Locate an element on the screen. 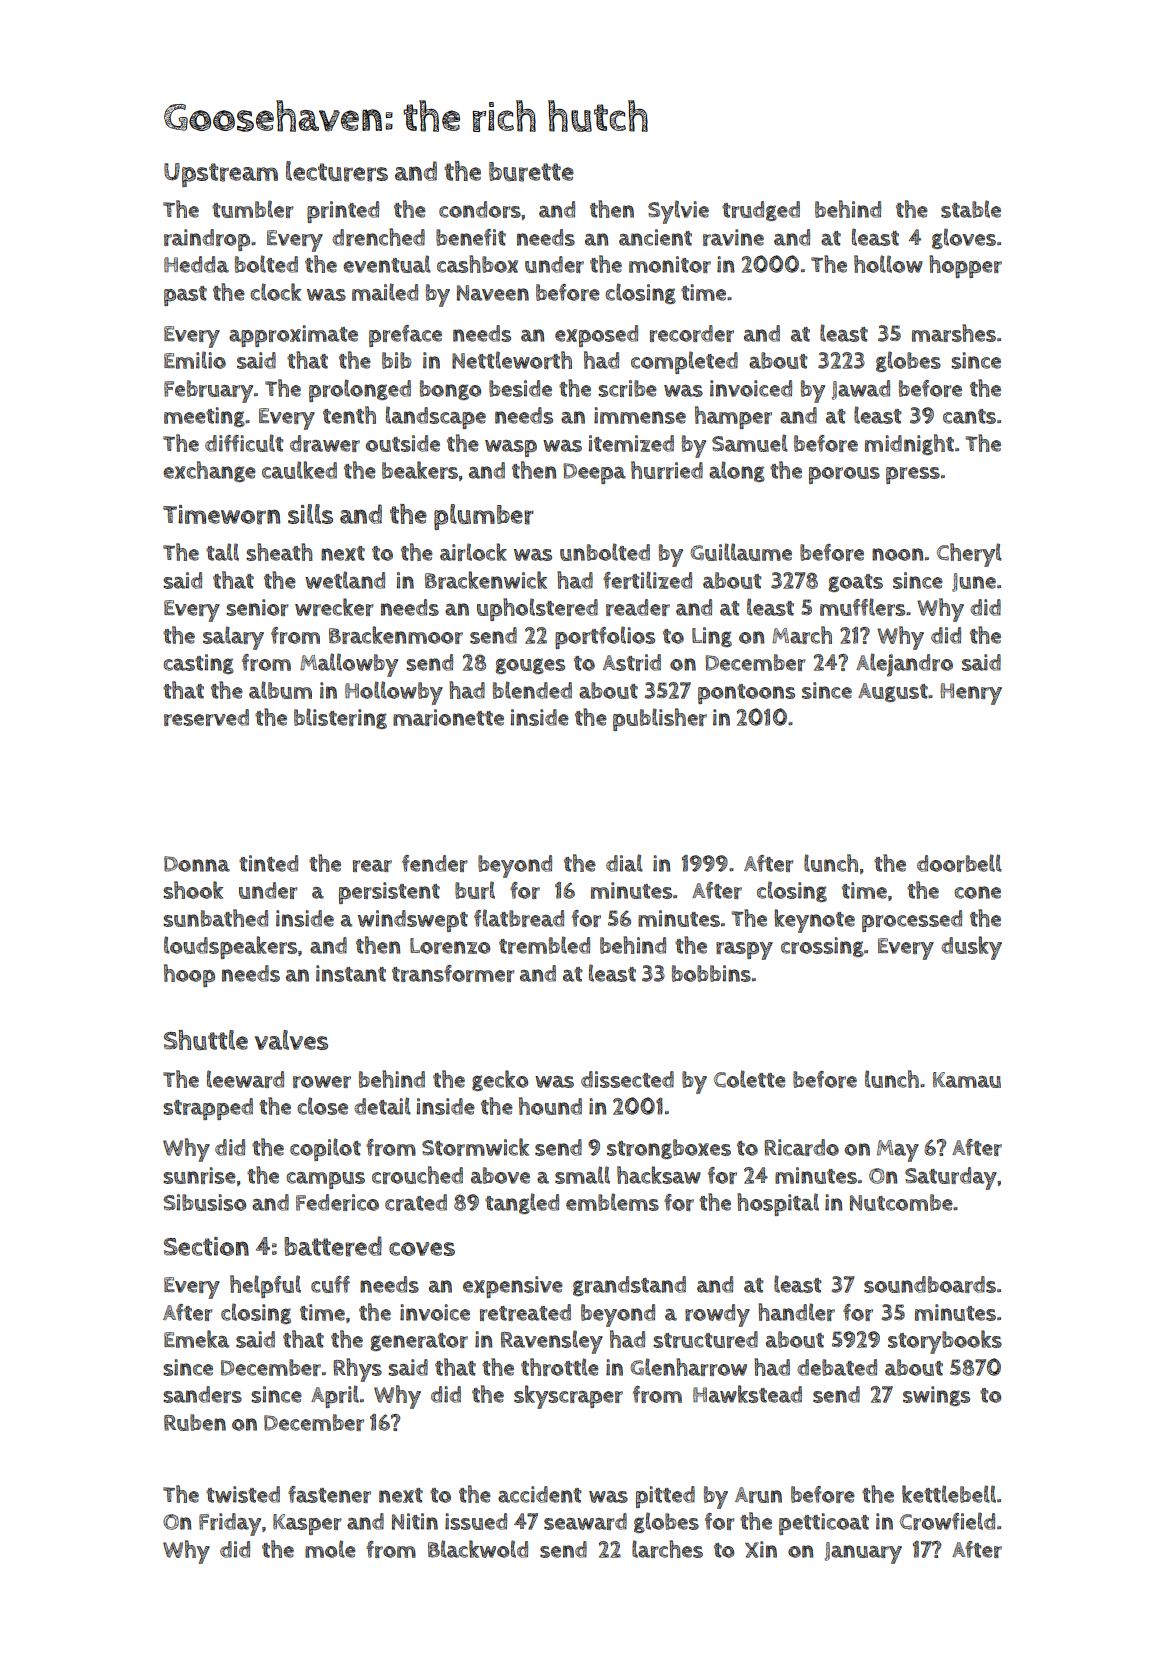  seaward is located at coordinates (585, 1521).
